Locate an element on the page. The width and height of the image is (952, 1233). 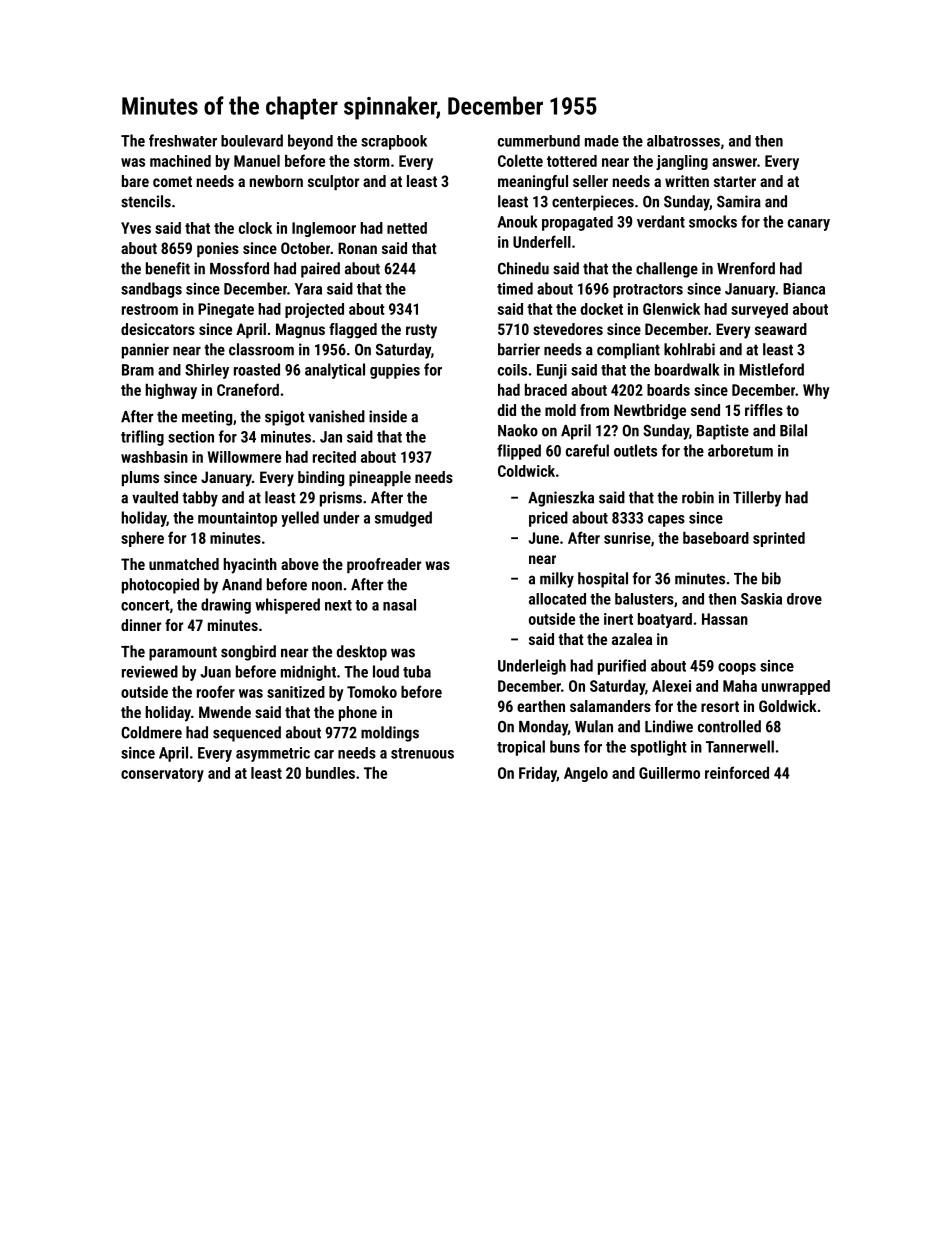
conservatory is located at coordinates (162, 775).
